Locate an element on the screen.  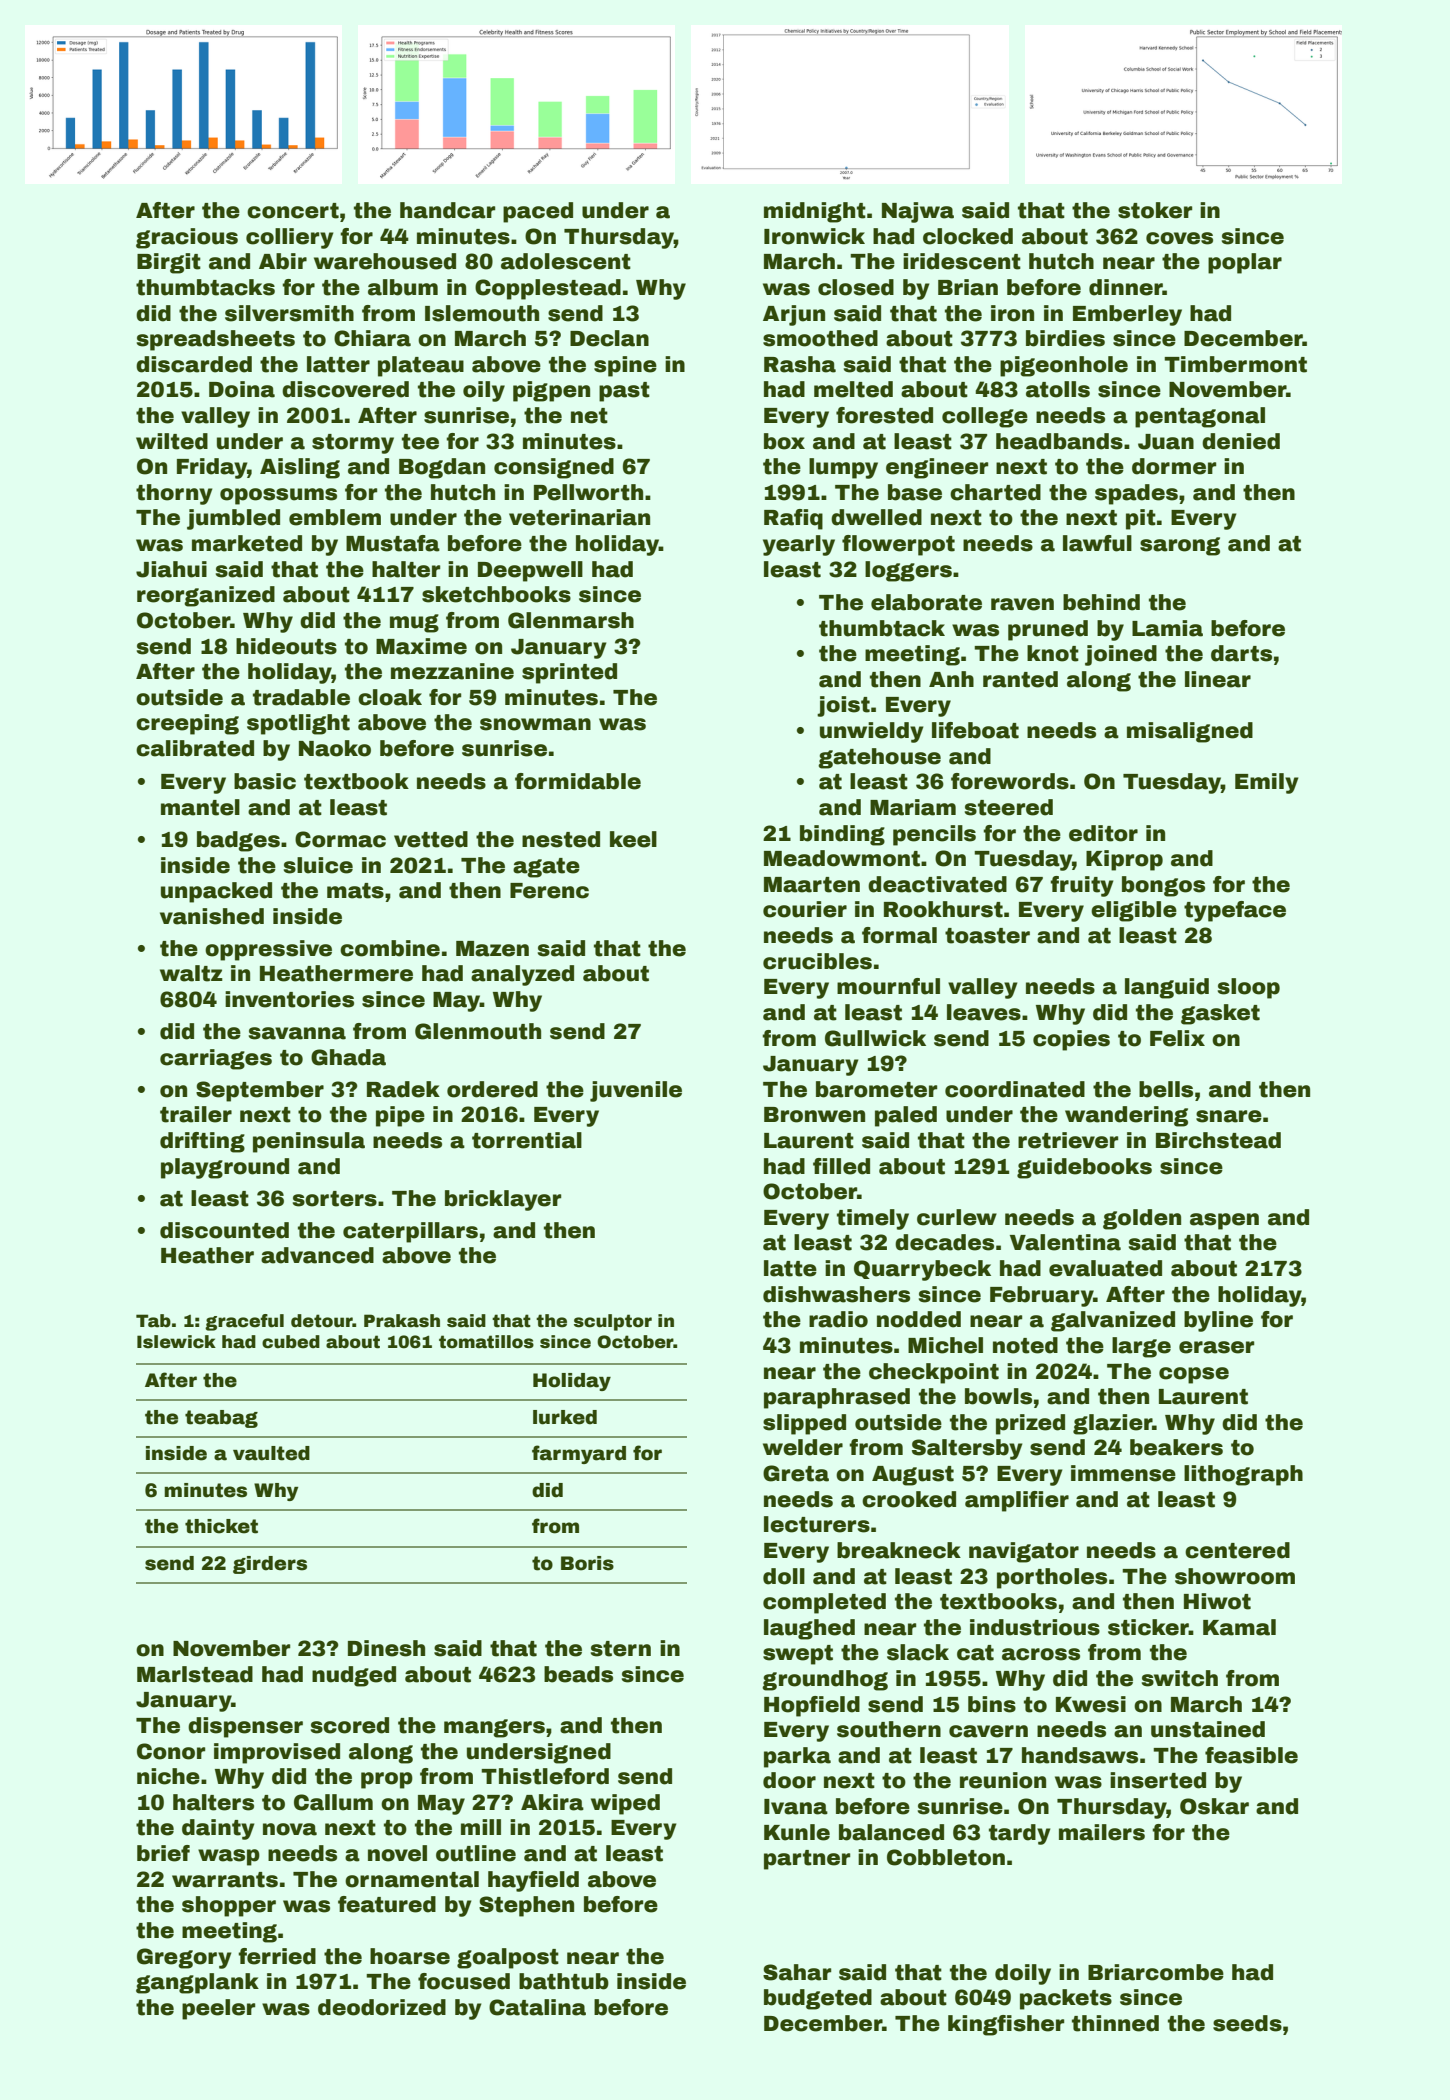
Kamal is located at coordinates (1239, 1627).
